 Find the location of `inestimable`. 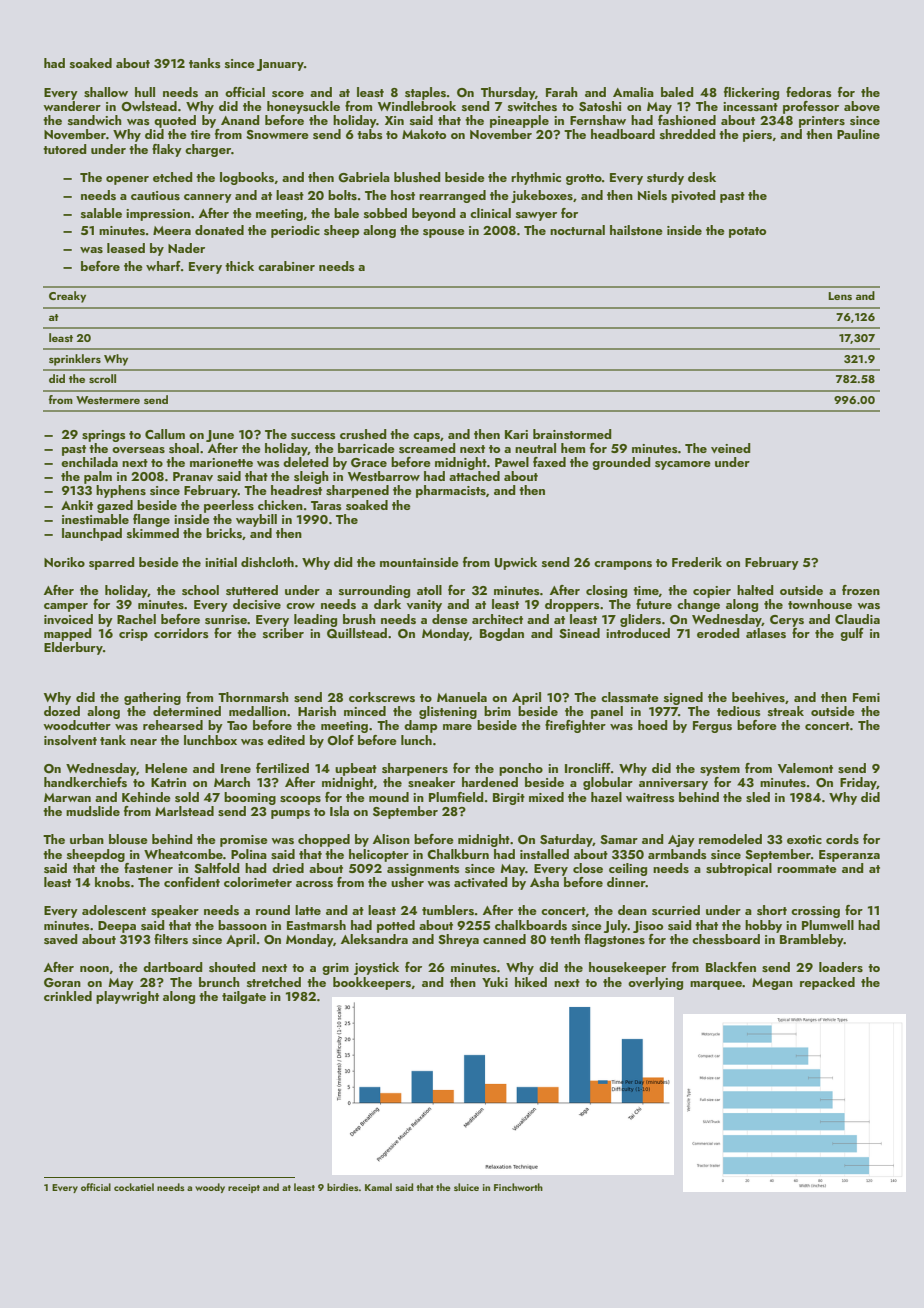

inestimable is located at coordinates (95, 519).
